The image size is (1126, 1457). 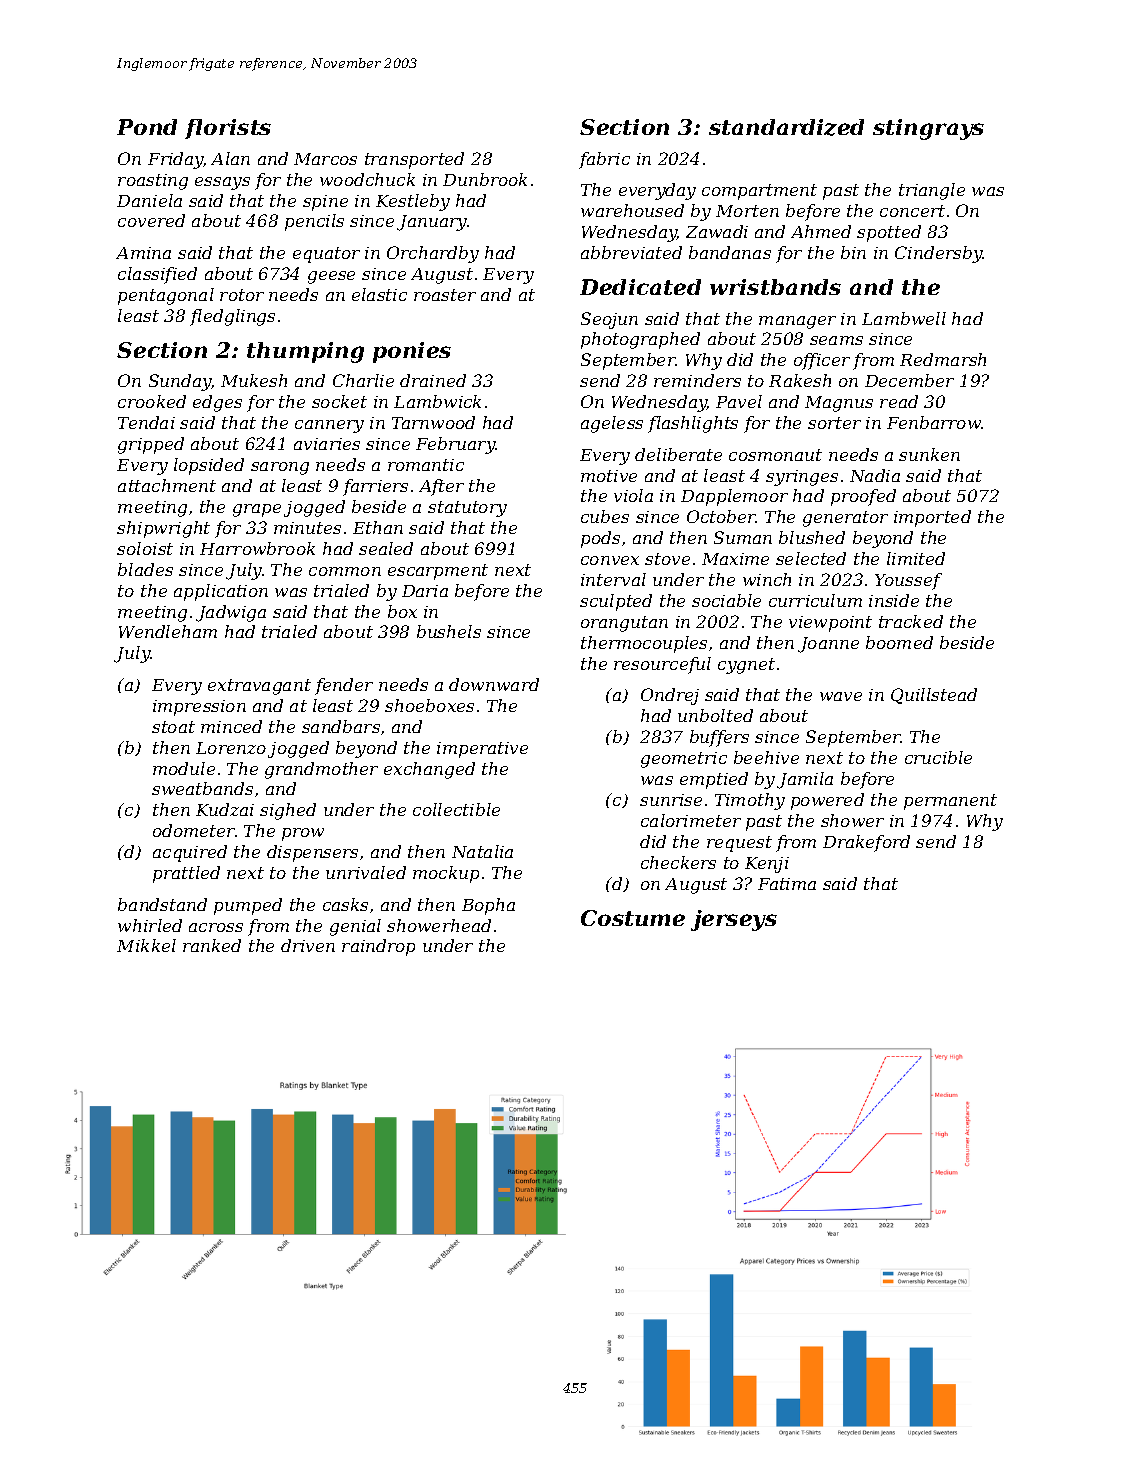 I want to click on stingrays, so click(x=928, y=129).
